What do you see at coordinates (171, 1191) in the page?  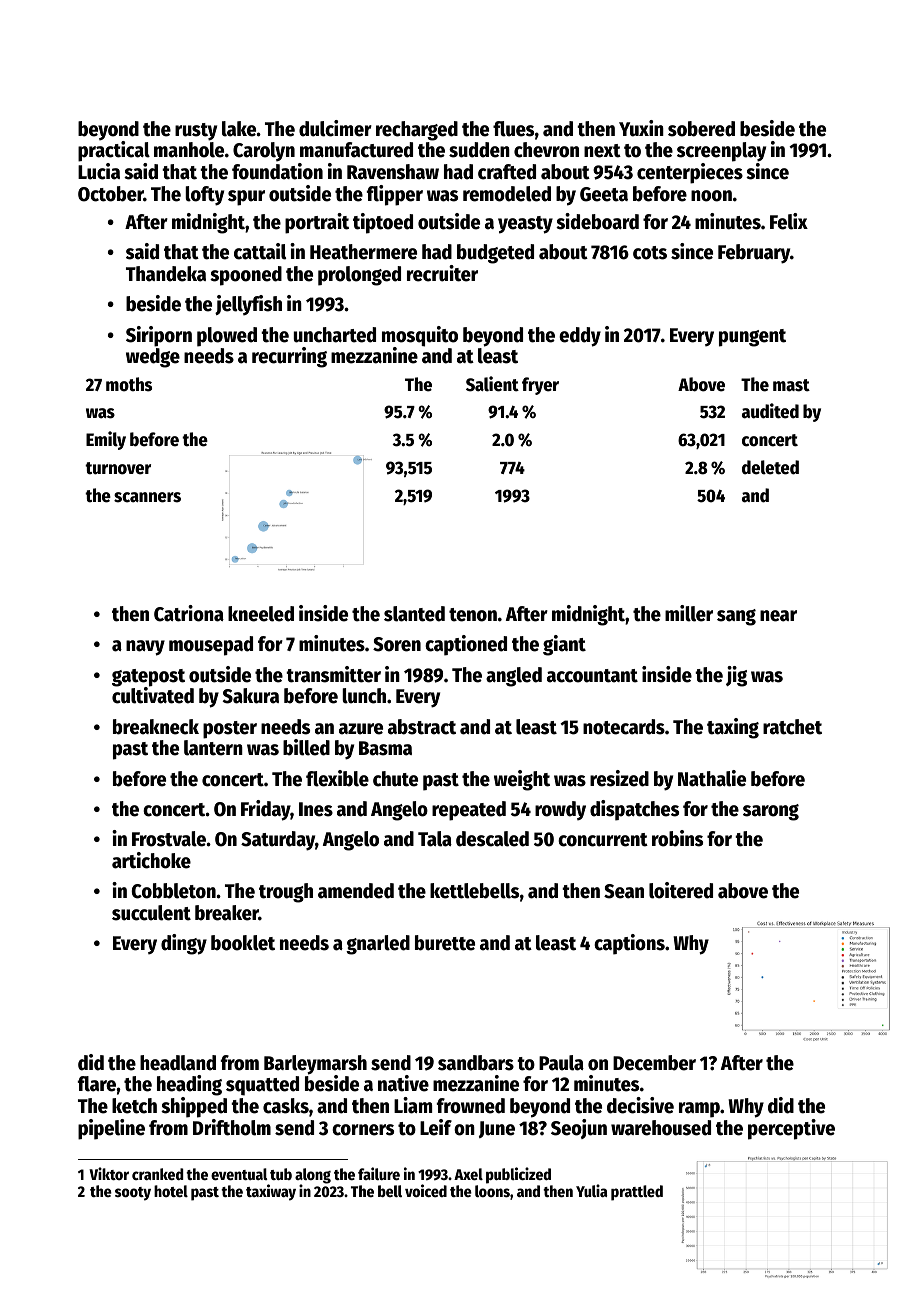 I see `hotel` at bounding box center [171, 1191].
